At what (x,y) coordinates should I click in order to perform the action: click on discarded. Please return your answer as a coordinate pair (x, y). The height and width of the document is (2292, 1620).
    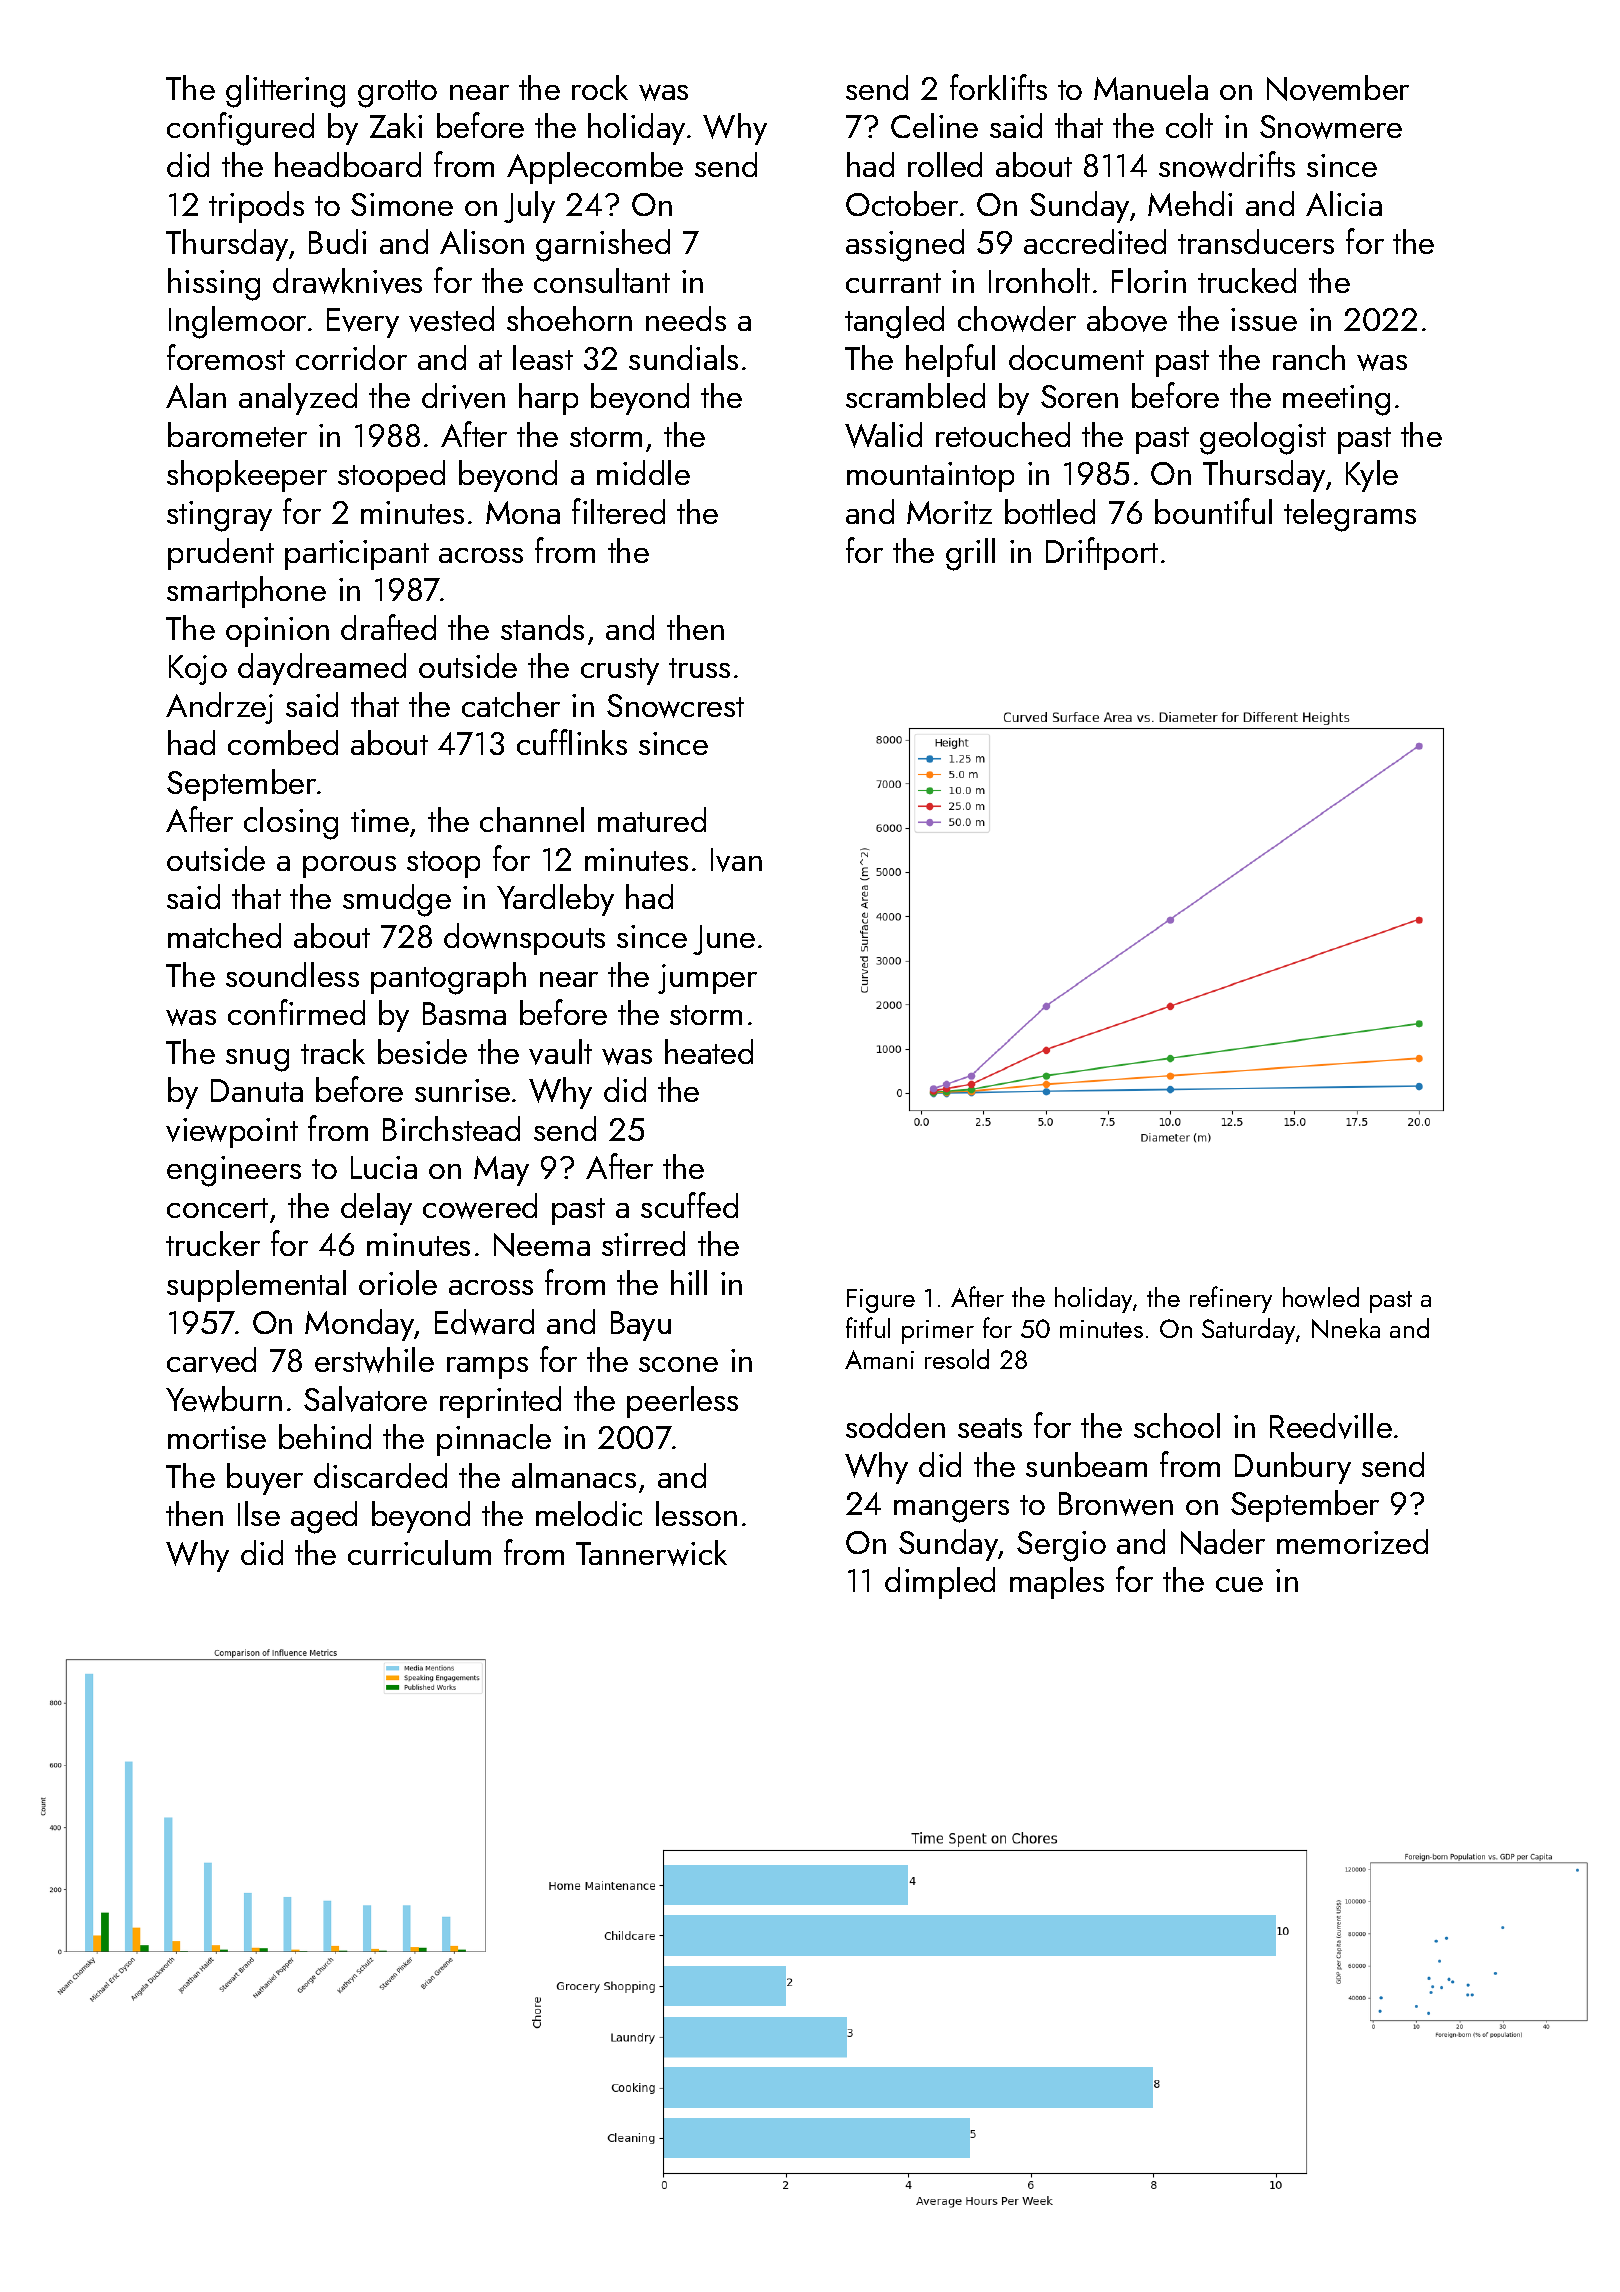
    Looking at the image, I should click on (380, 1475).
